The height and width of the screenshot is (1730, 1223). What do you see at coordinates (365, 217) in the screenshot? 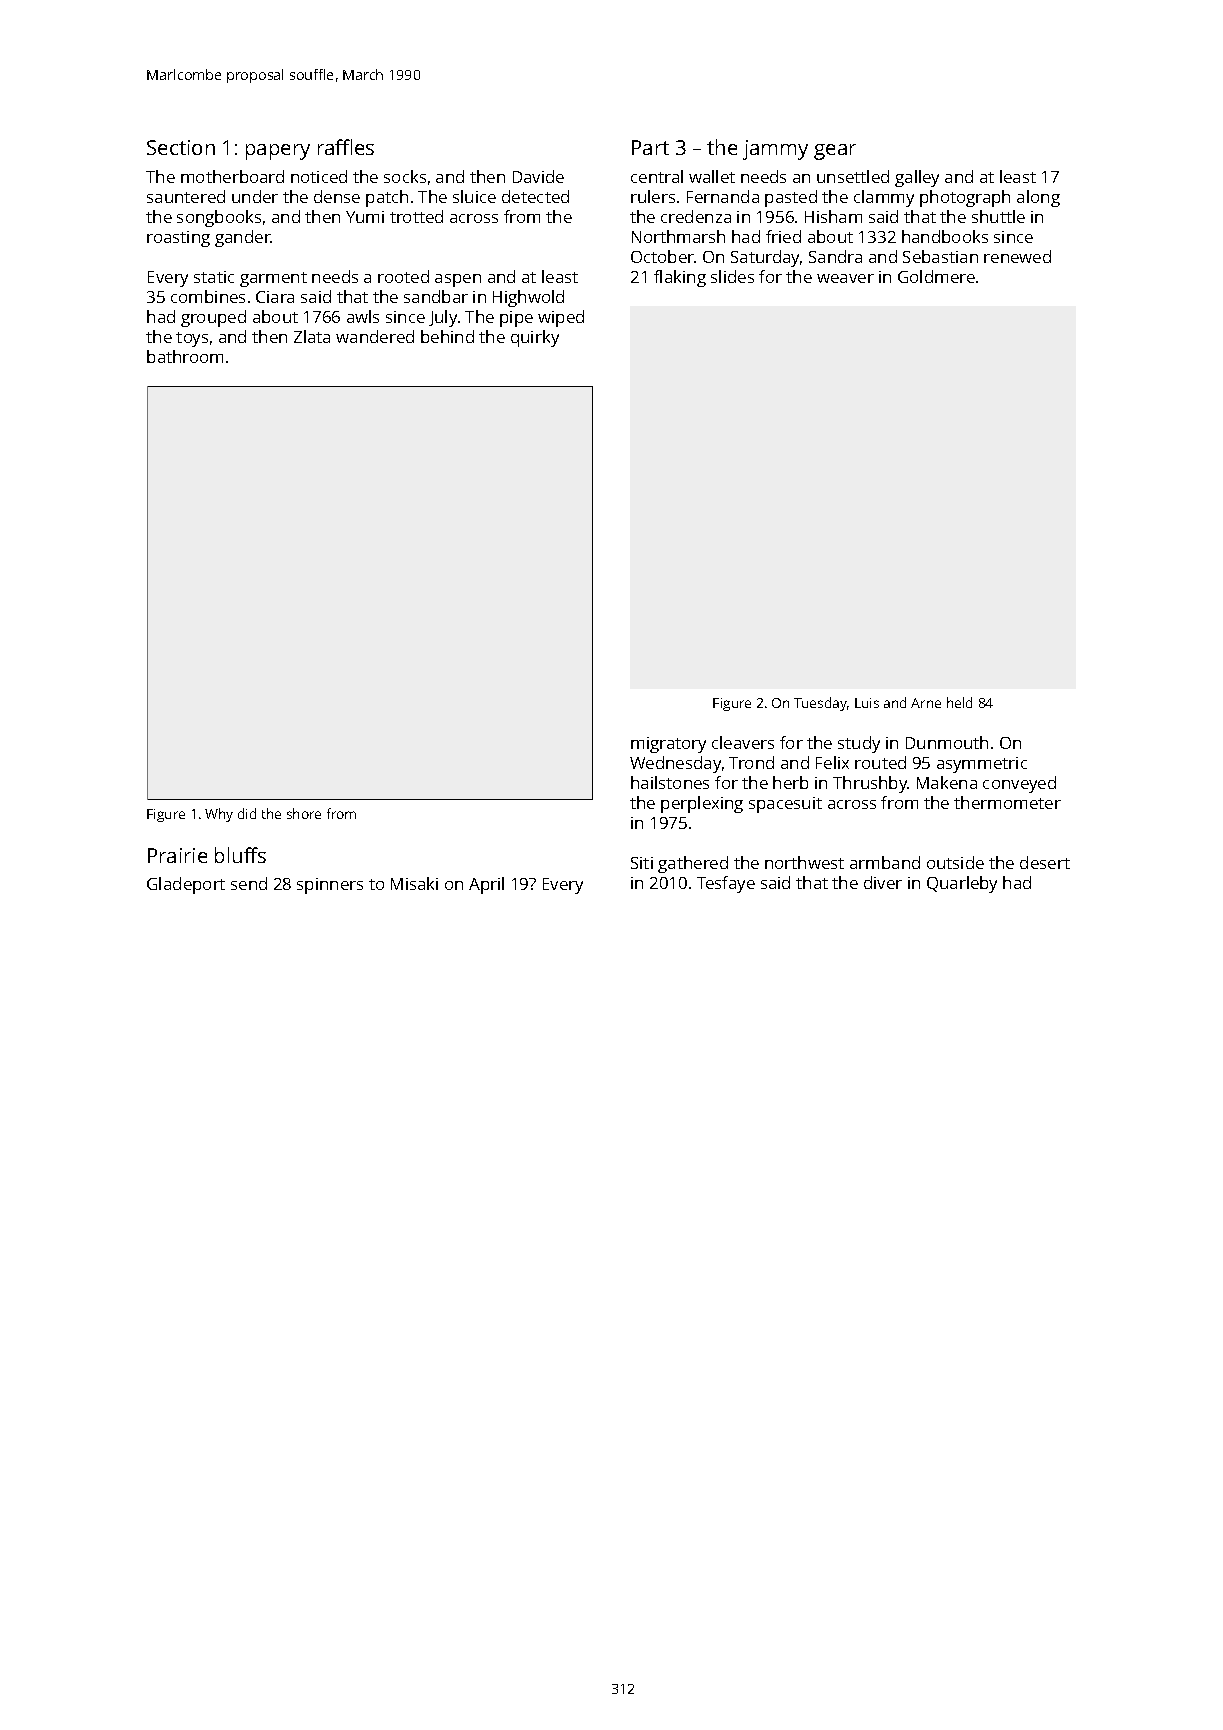
I see `Yumi` at bounding box center [365, 217].
